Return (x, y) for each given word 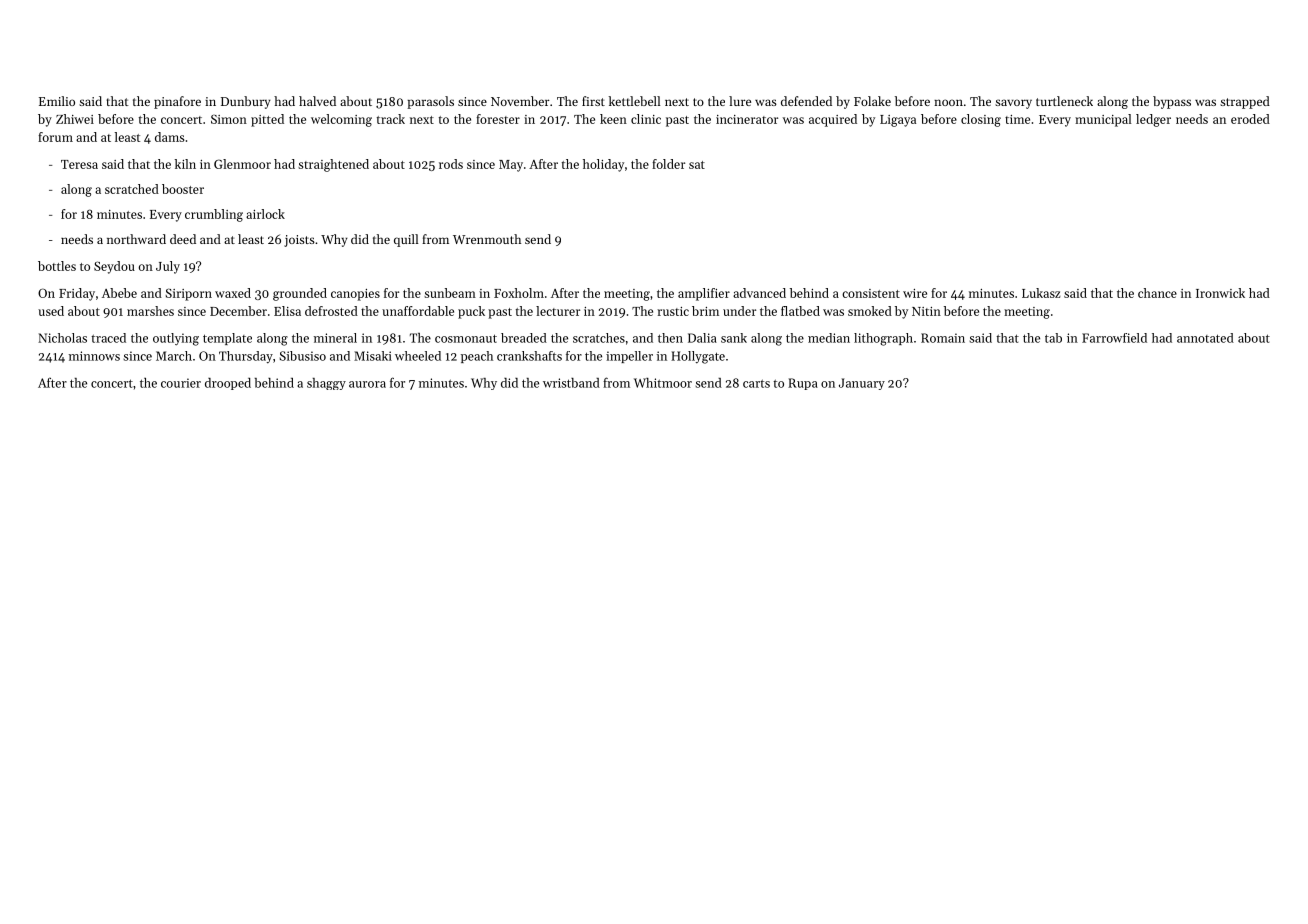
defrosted (331, 311)
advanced (759, 293)
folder (668, 164)
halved (317, 101)
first (593, 101)
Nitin (926, 311)
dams (169, 137)
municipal (1103, 120)
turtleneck (1064, 101)
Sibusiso (303, 356)
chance (1157, 293)
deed (183, 239)
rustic (673, 311)
